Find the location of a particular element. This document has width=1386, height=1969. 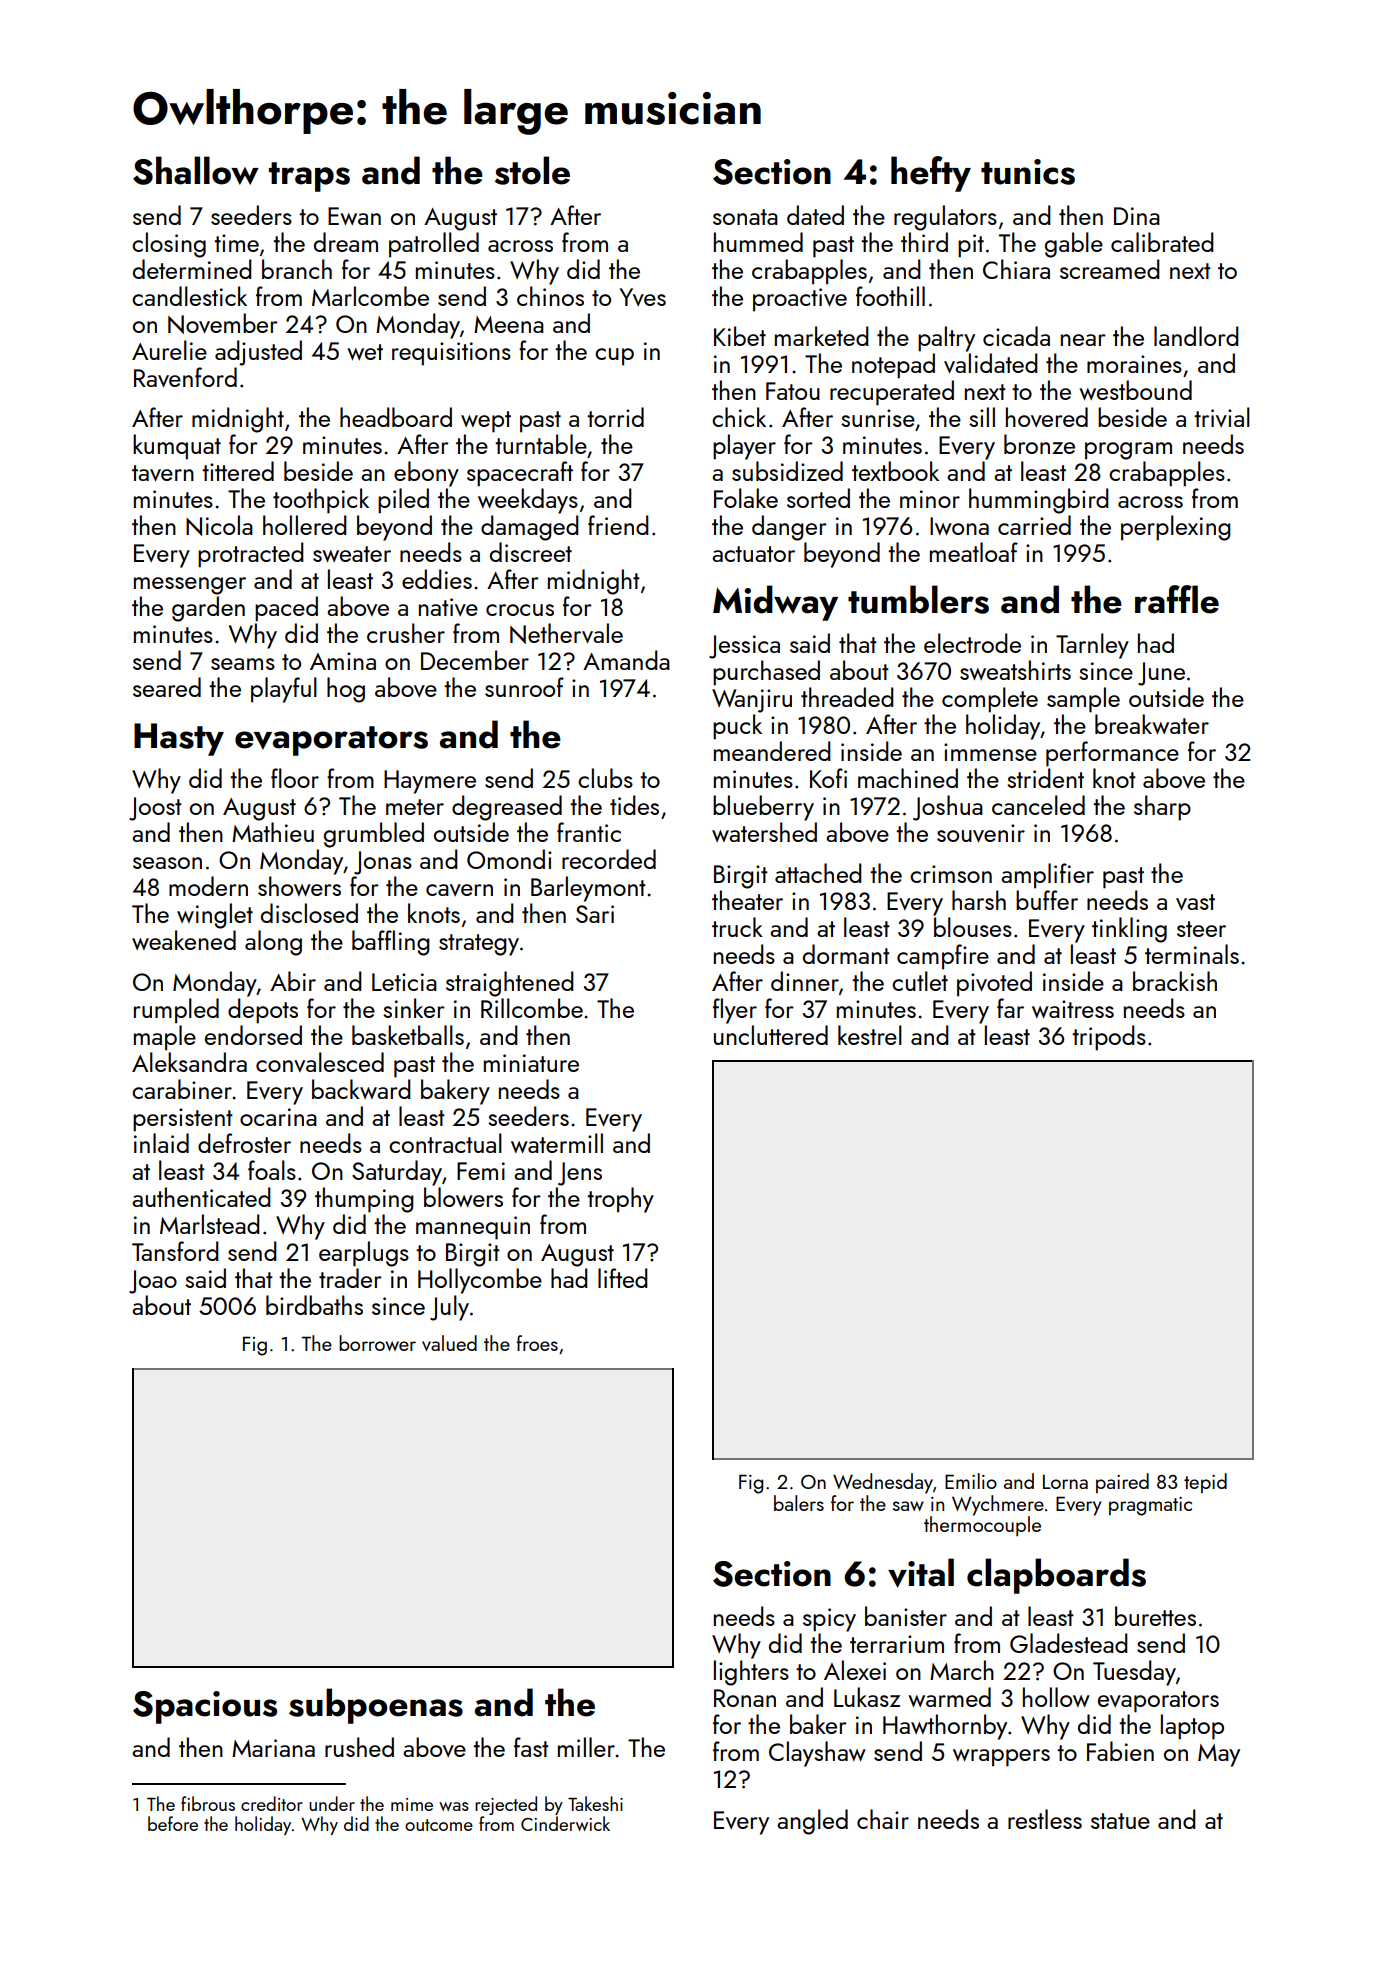

calibrated is located at coordinates (1162, 242).
